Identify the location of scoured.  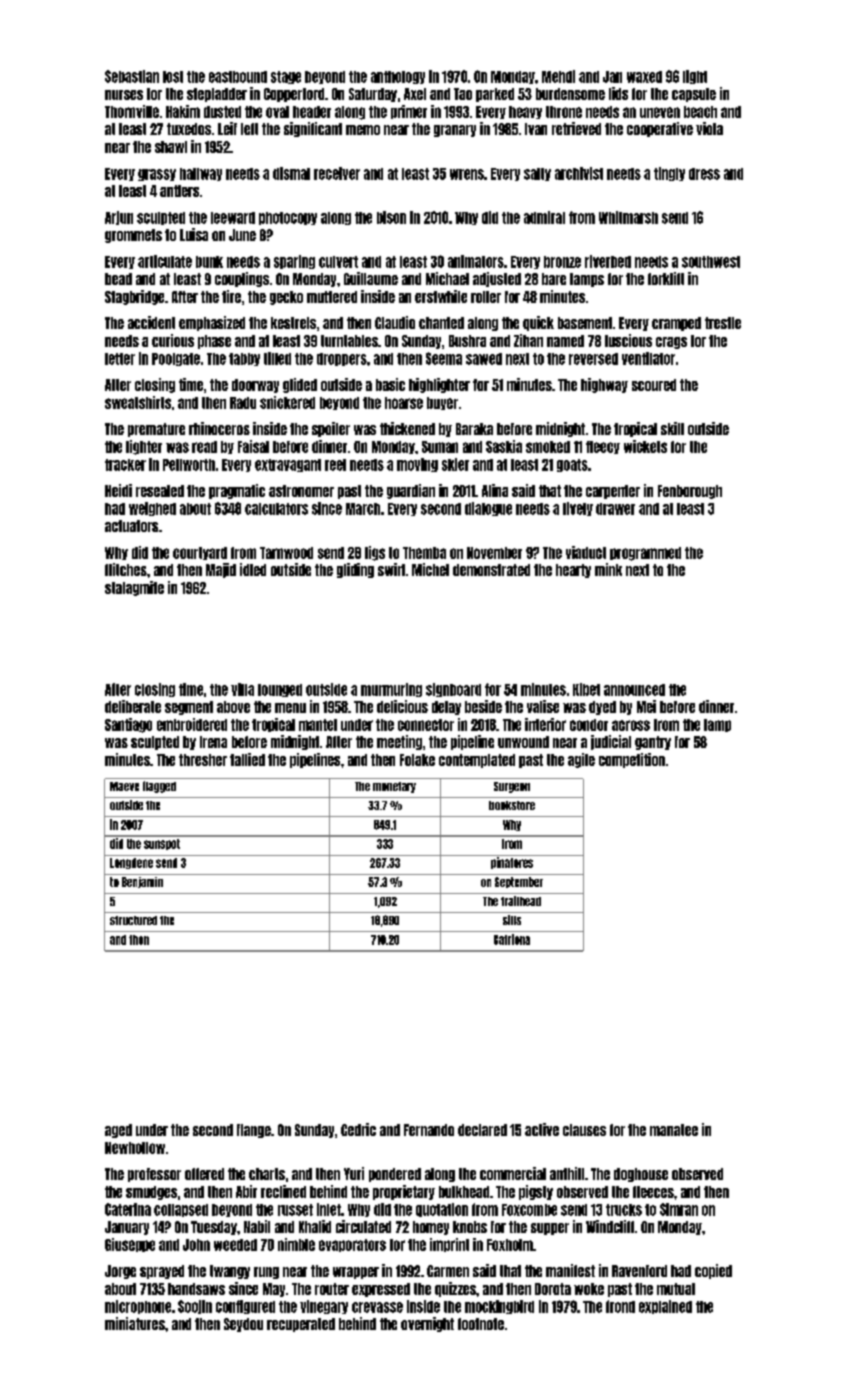
(654, 385).
